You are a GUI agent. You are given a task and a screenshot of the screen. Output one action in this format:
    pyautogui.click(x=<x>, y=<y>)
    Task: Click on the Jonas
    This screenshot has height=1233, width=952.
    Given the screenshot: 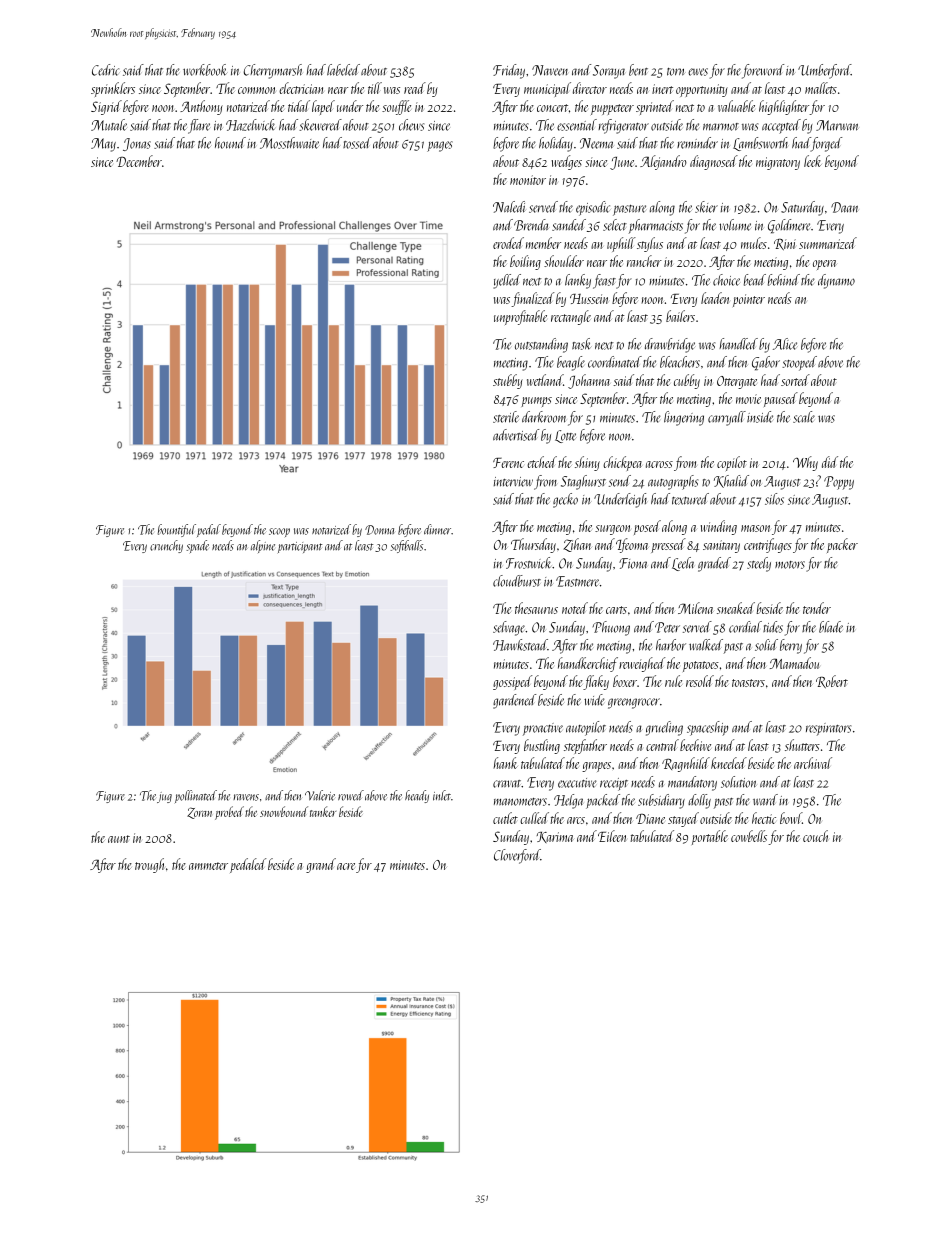 What is the action you would take?
    pyautogui.click(x=137, y=144)
